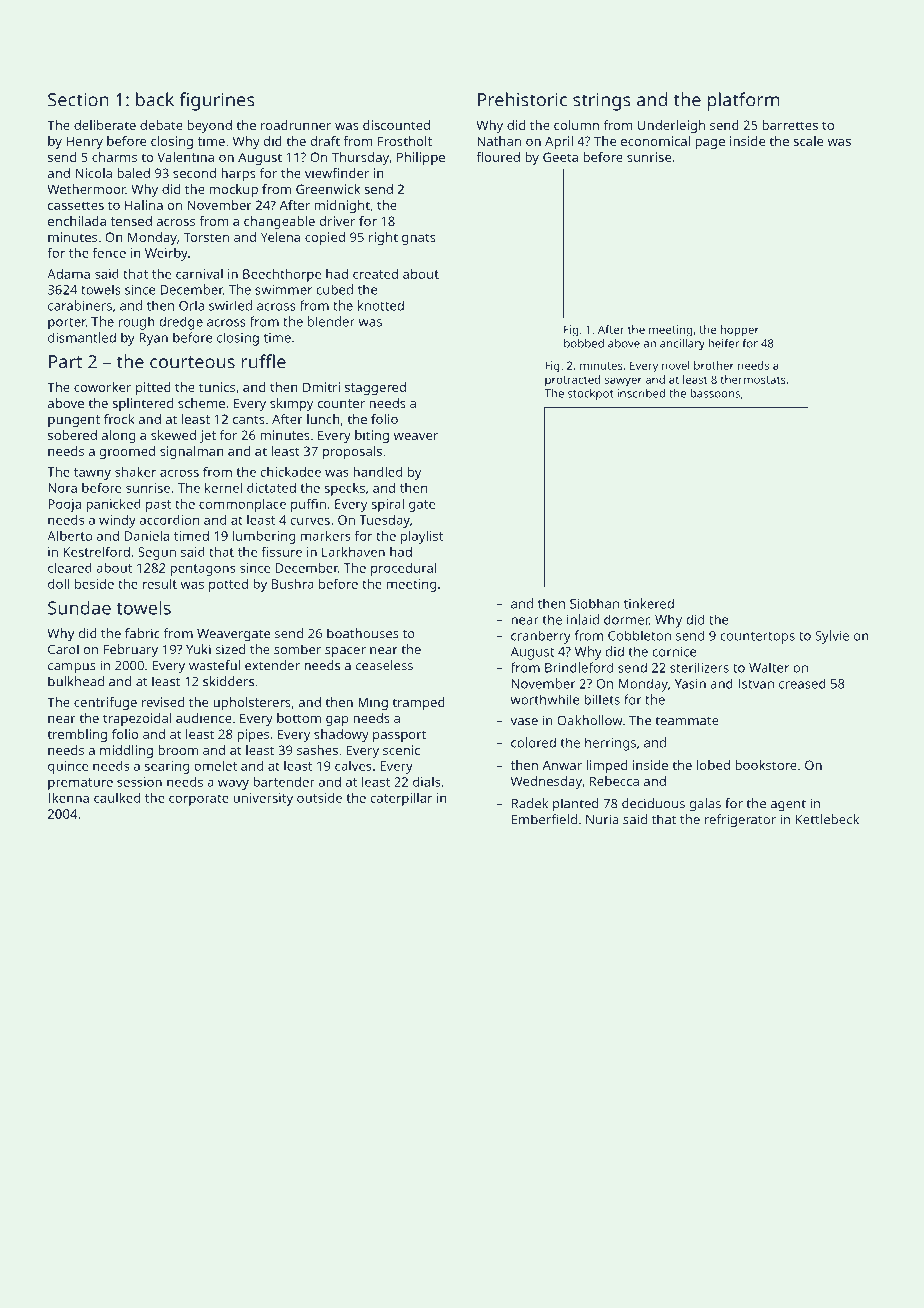  What do you see at coordinates (602, 819) in the screenshot?
I see `Nuria` at bounding box center [602, 819].
